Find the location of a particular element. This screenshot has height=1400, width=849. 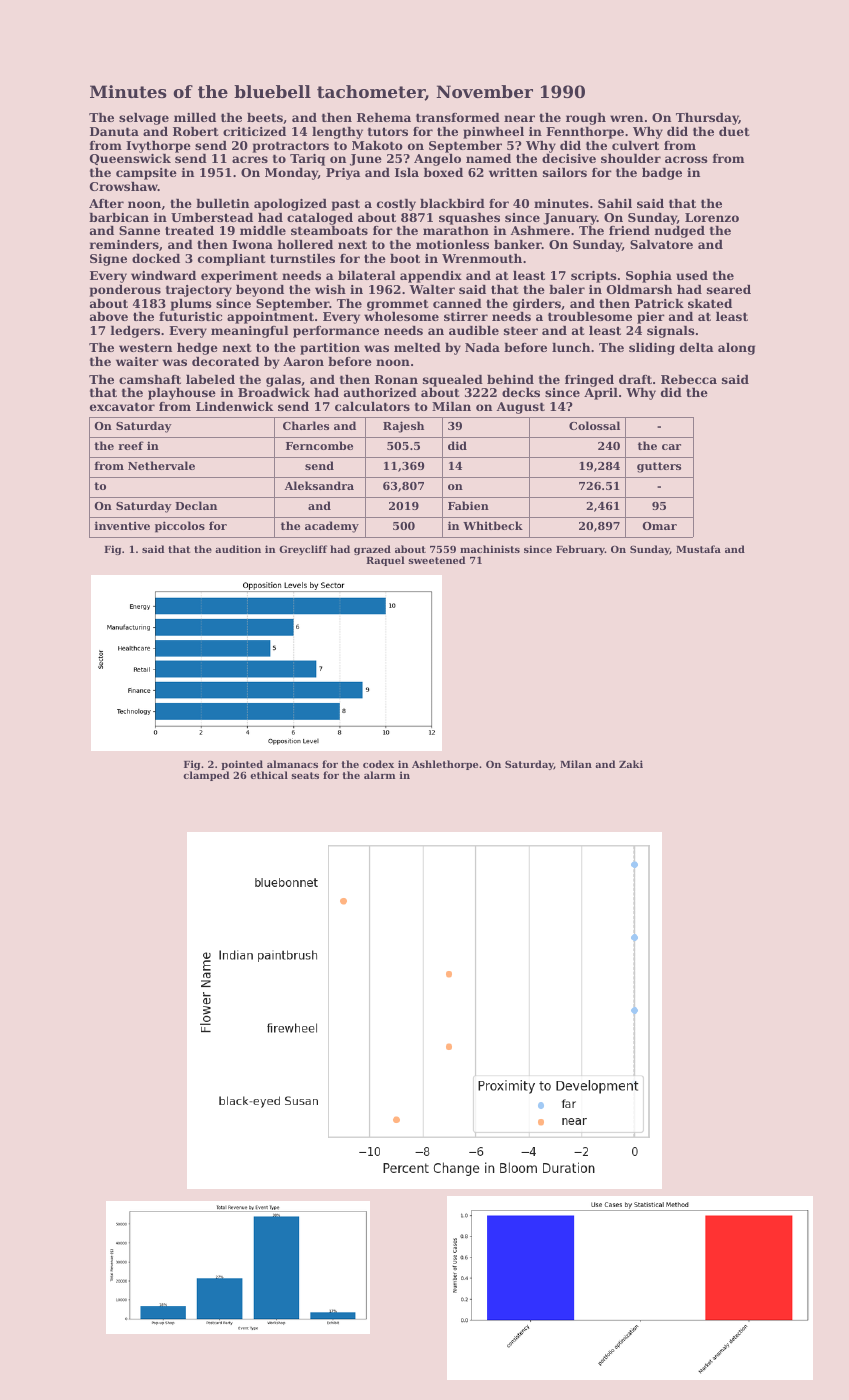

inventive is located at coordinates (122, 525).
